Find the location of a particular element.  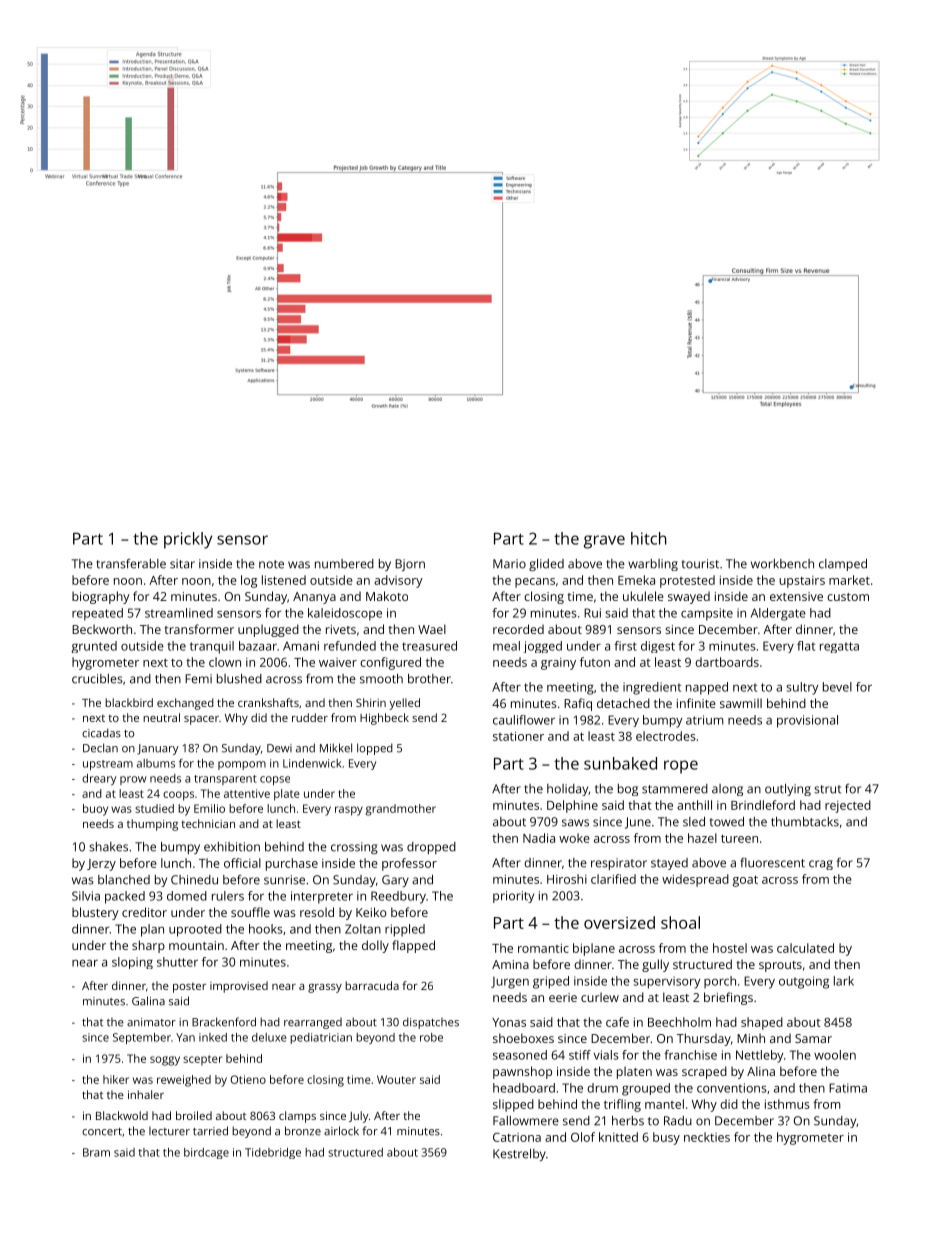

Tidebridge is located at coordinates (273, 1153).
